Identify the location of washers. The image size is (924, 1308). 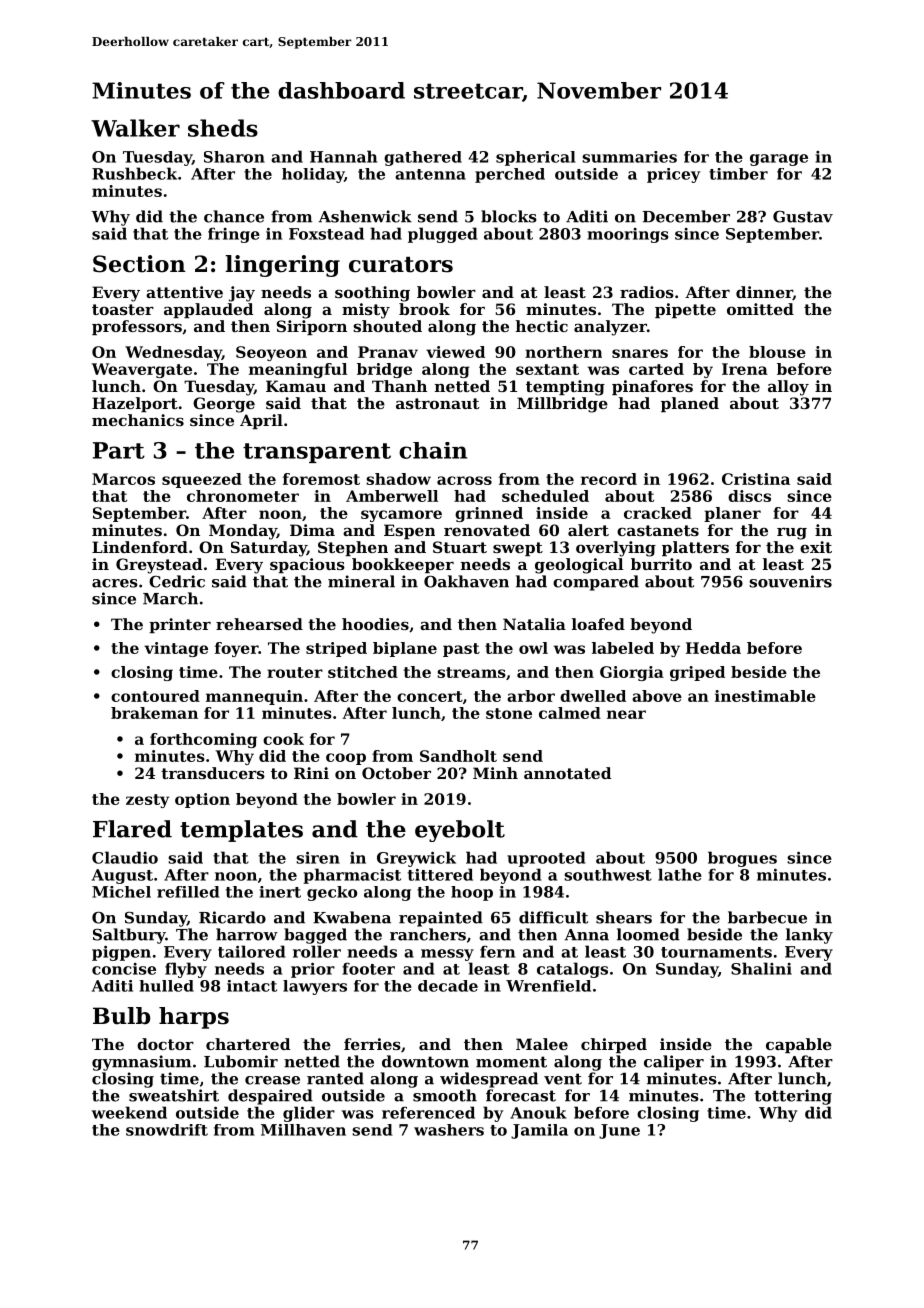
(449, 1130).
